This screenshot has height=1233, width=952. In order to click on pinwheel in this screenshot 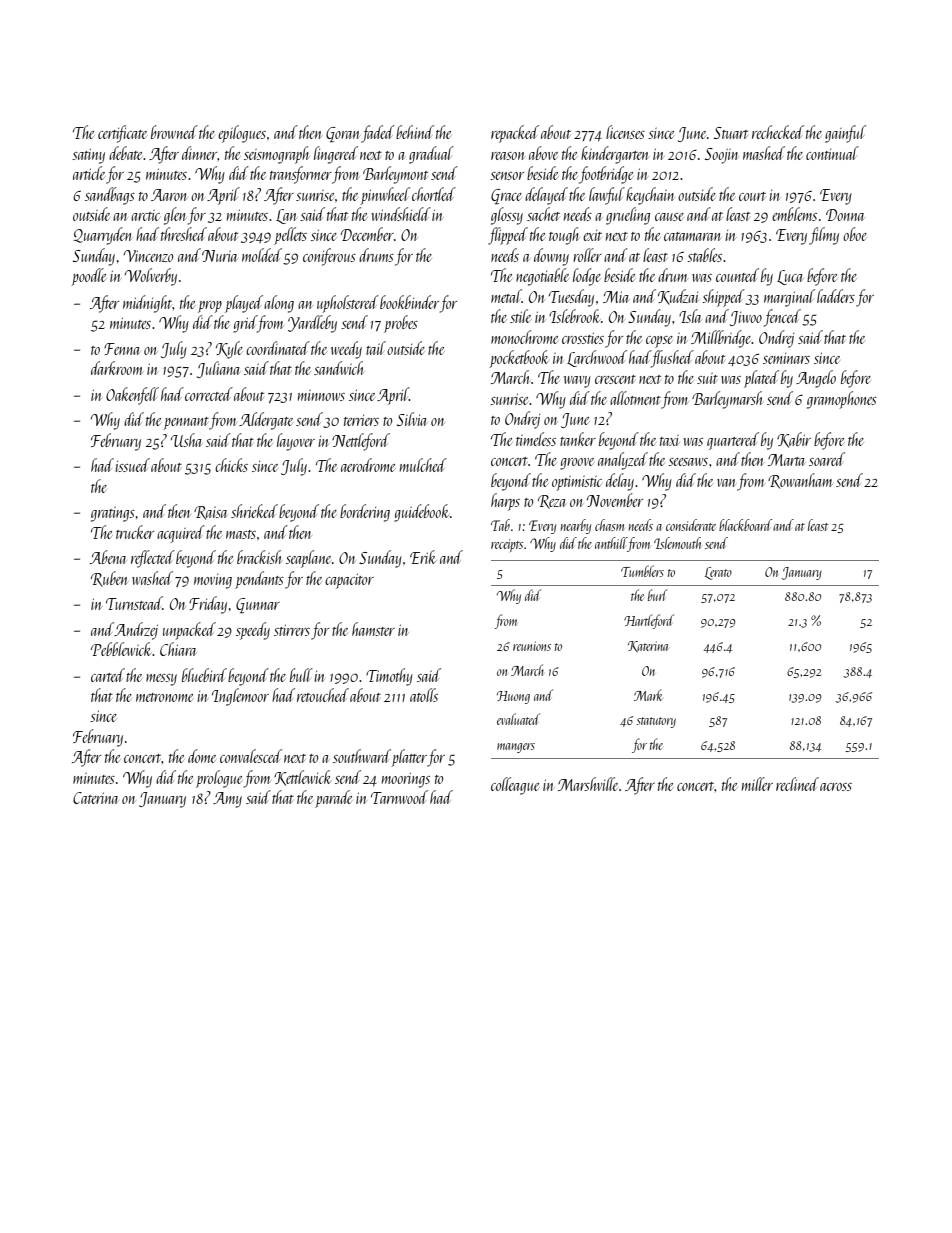, I will do `click(385, 196)`.
